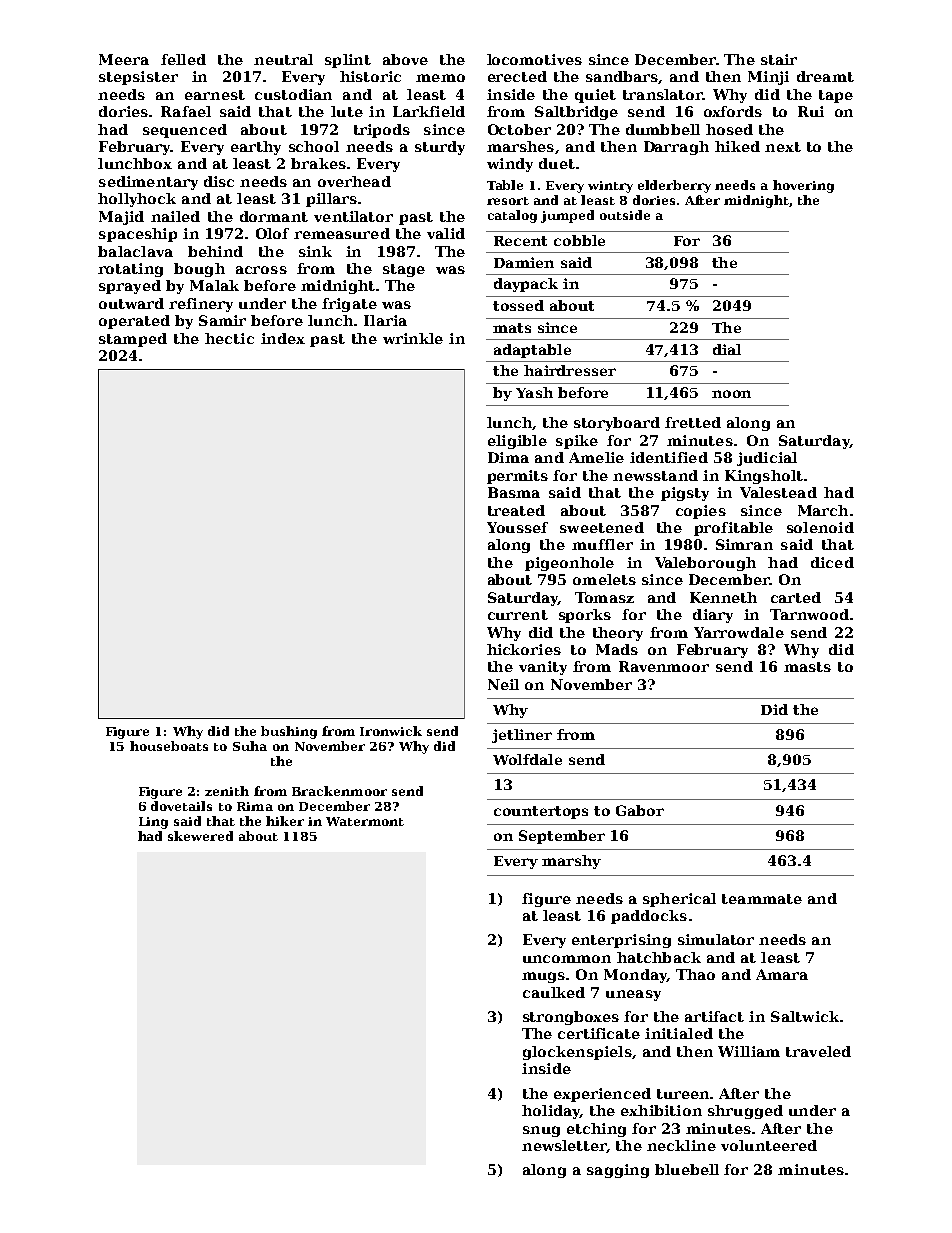 Image resolution: width=952 pixels, height=1233 pixels. What do you see at coordinates (807, 667) in the screenshot?
I see `masts` at bounding box center [807, 667].
